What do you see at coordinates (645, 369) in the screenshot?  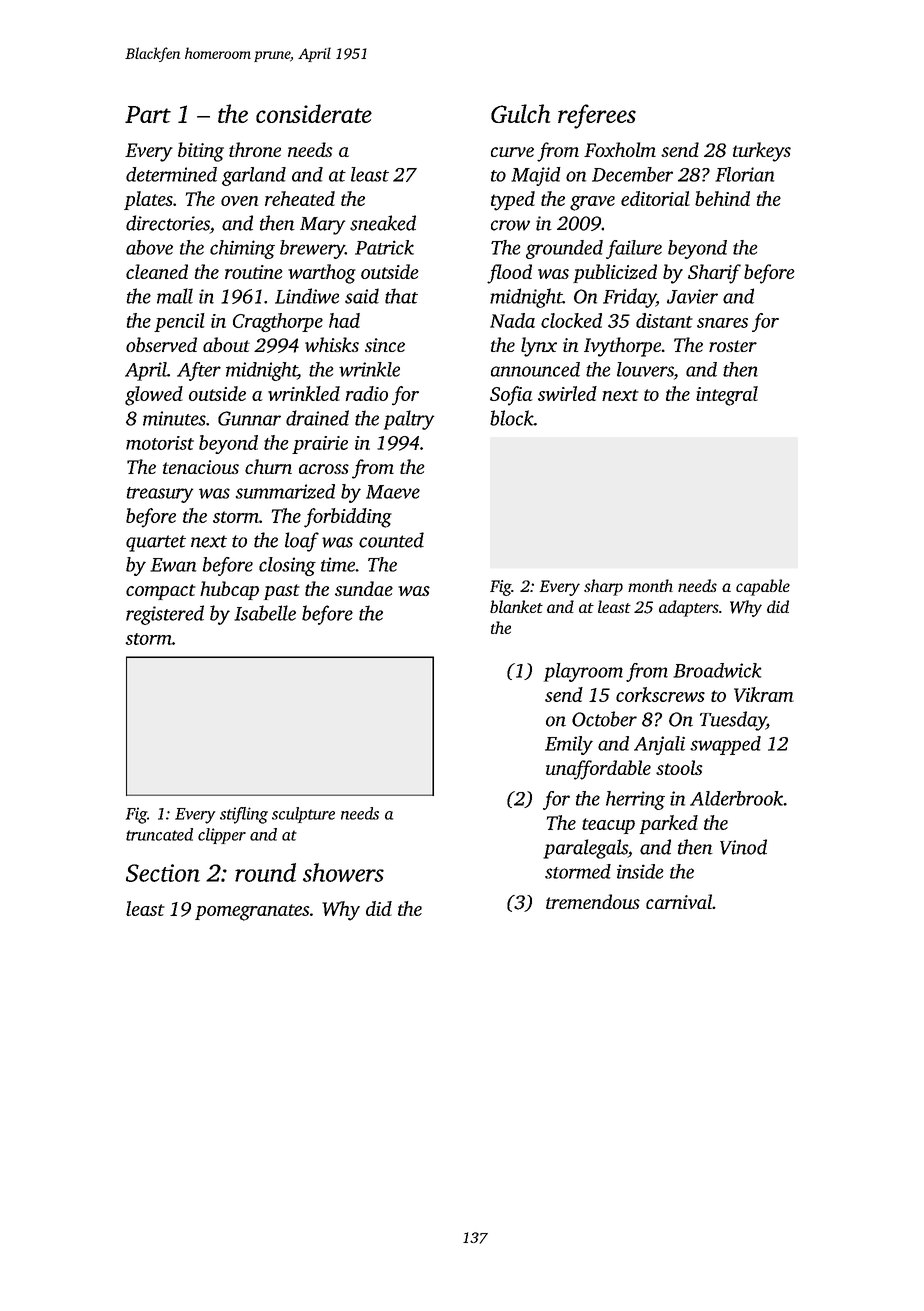 I see `louvers` at bounding box center [645, 369].
